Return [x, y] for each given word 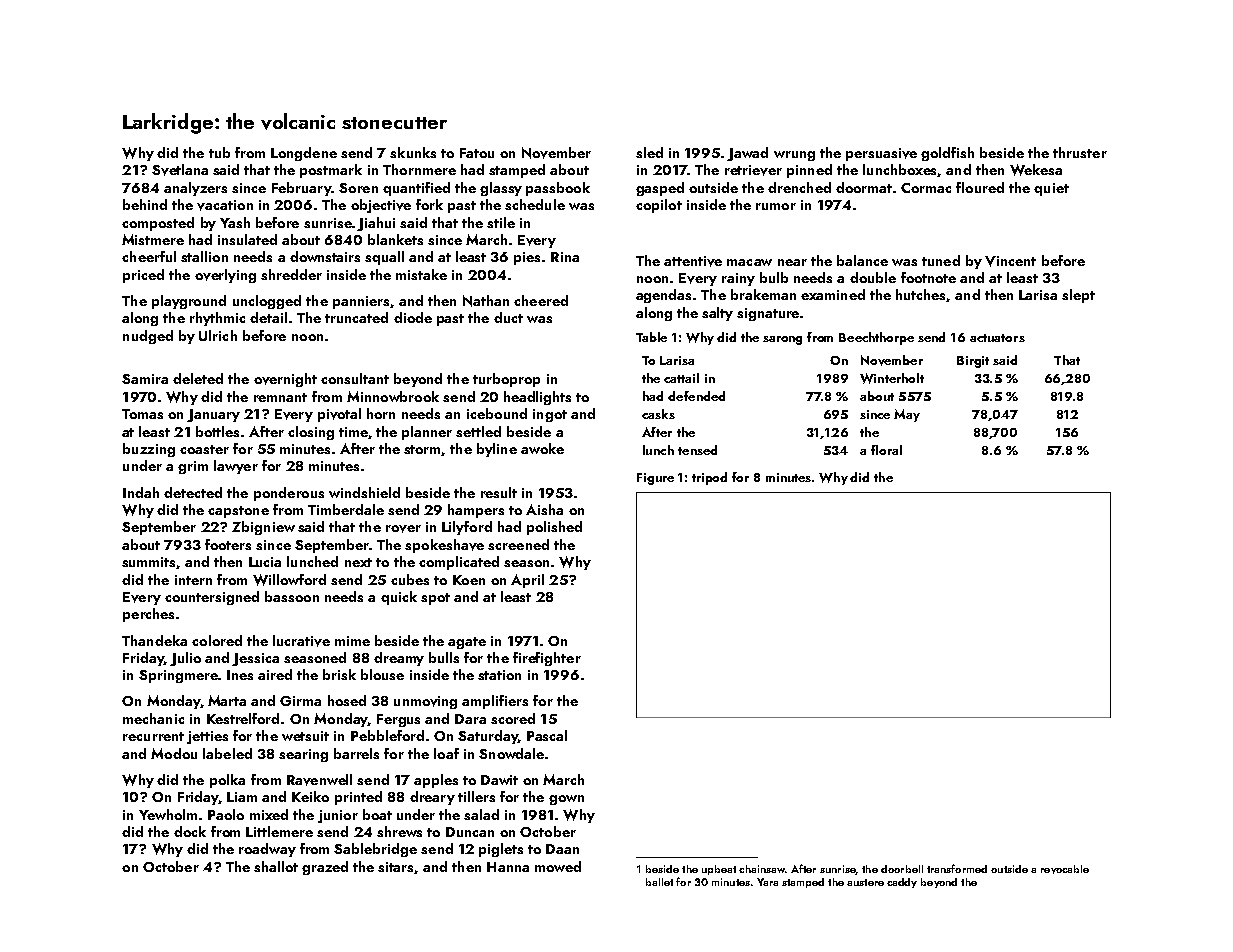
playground [189, 302]
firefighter [547, 659]
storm [423, 450]
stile [501, 222]
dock [190, 831]
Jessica [255, 659]
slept [1078, 296]
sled [649, 152]
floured [980, 187]
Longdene [304, 154]
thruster [1080, 152]
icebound [497, 413]
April [527, 581]
